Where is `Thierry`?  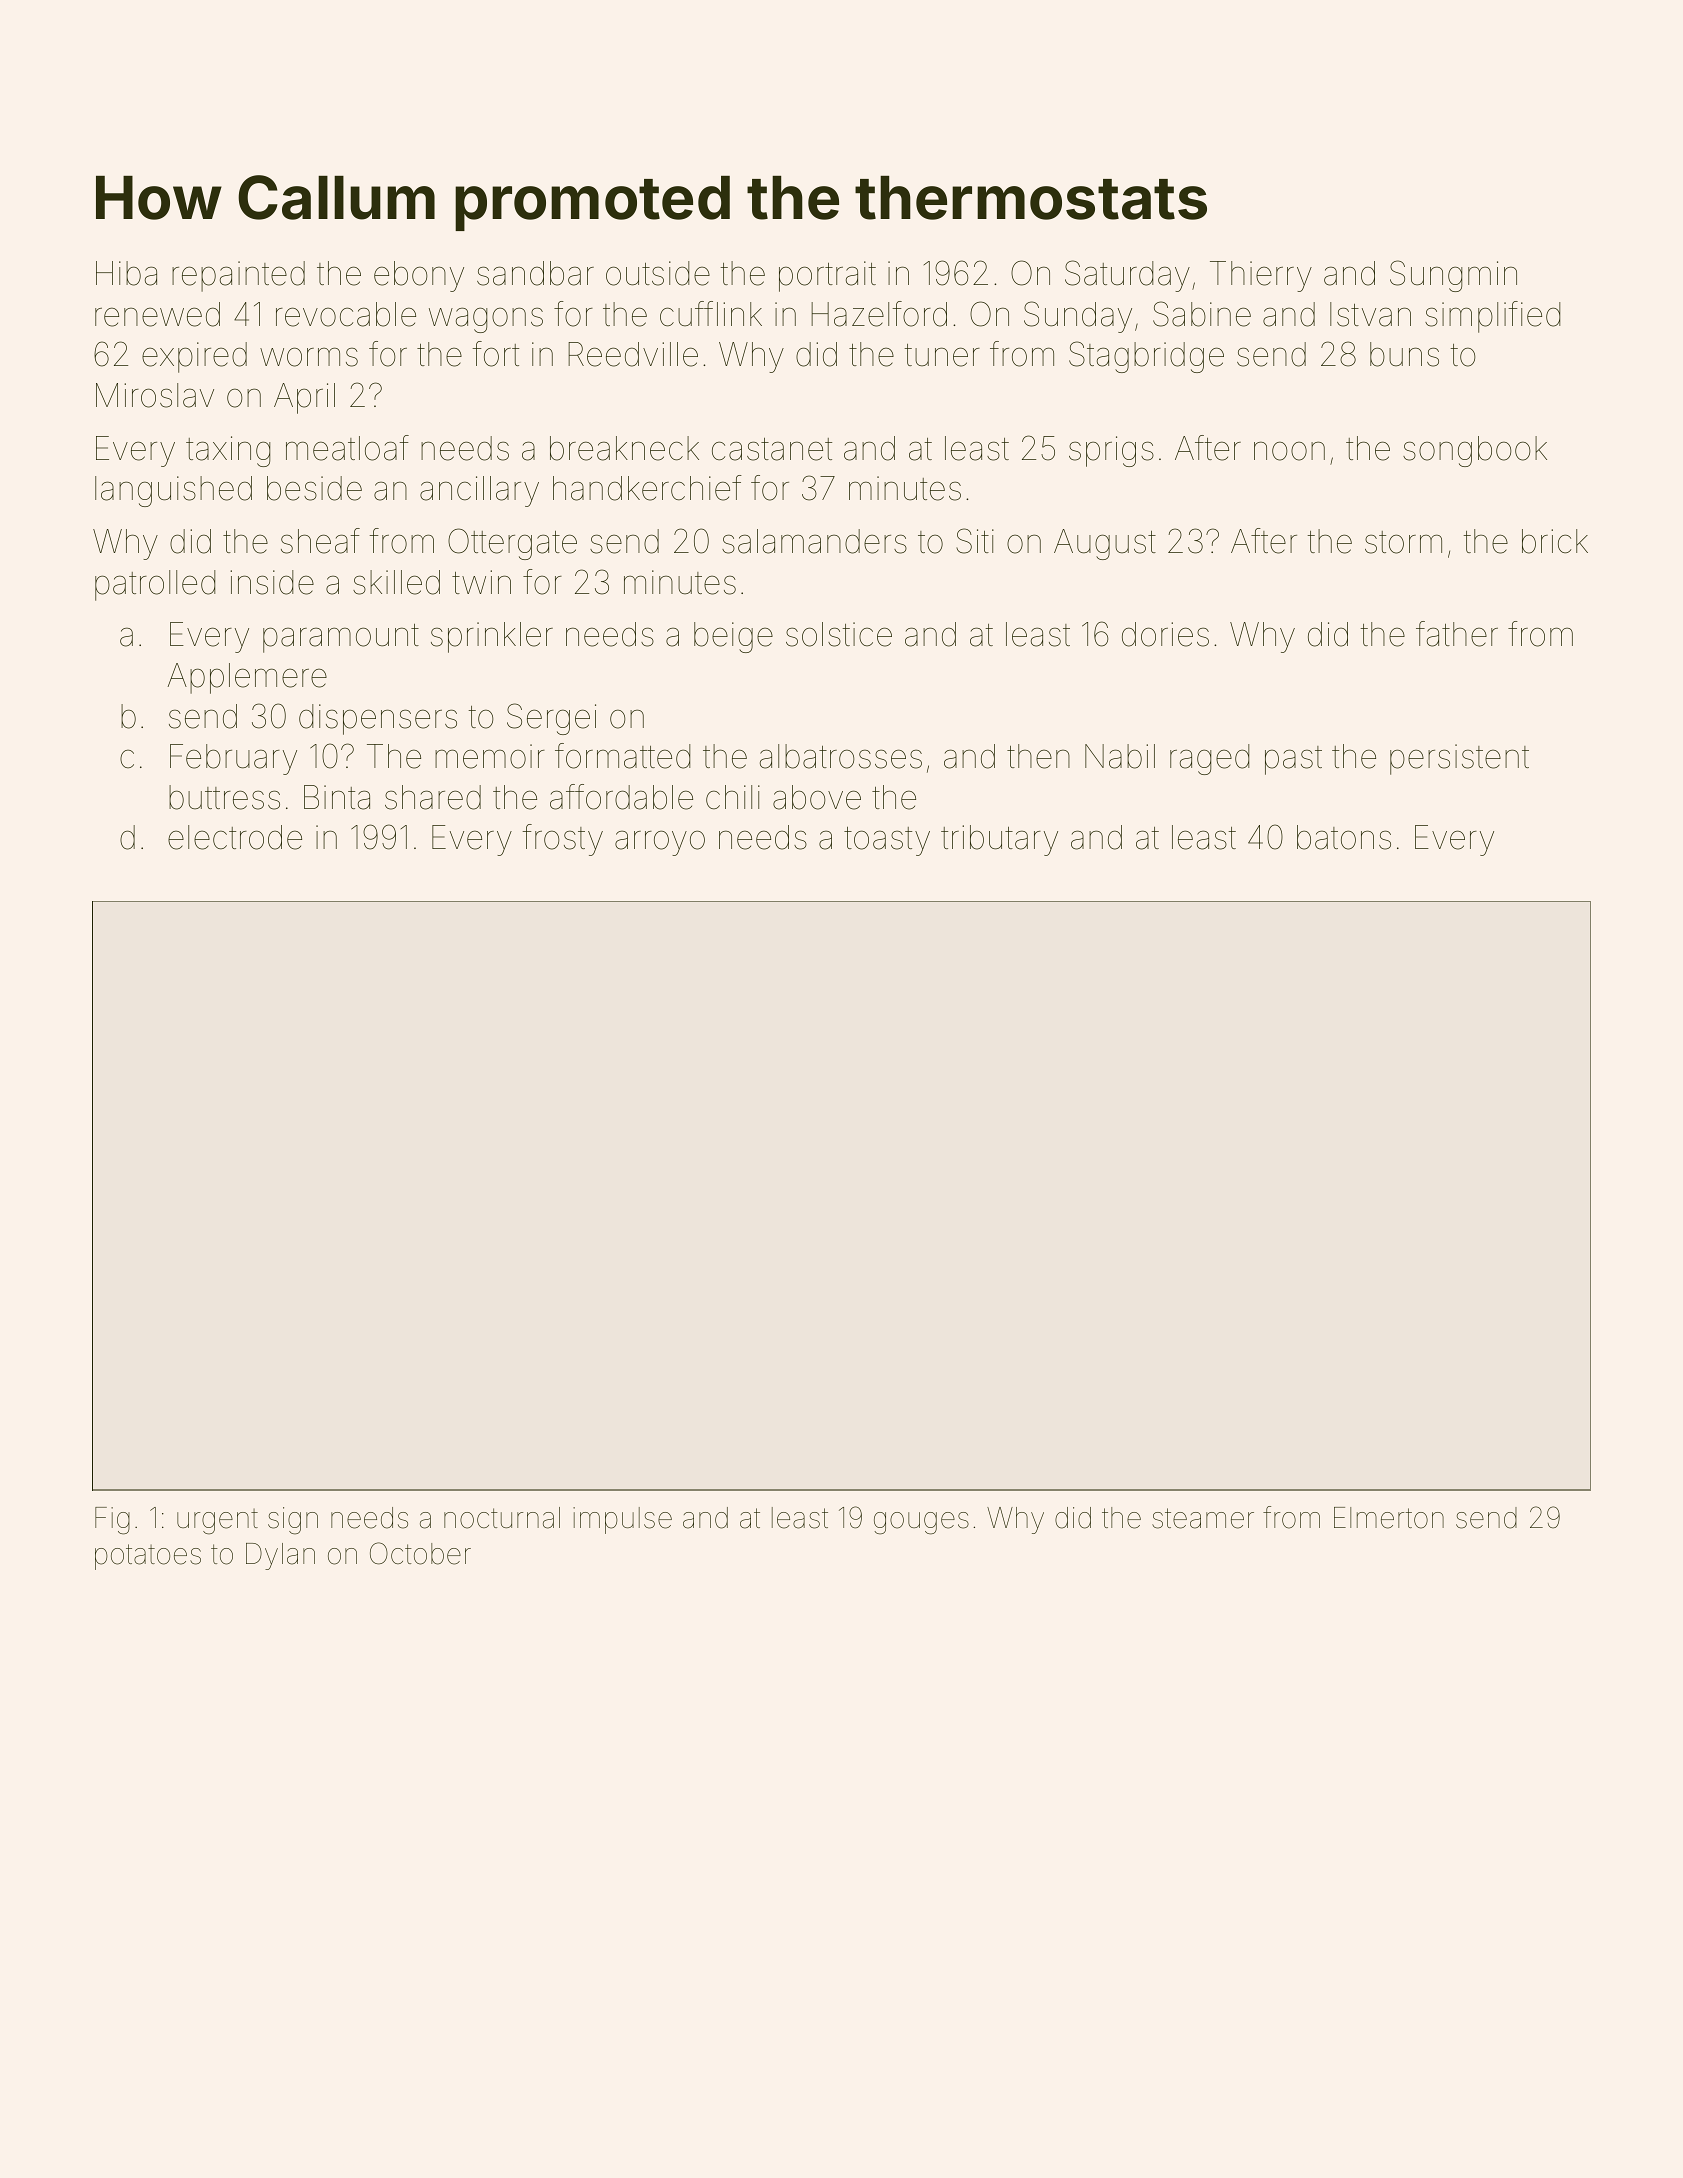 Thierry is located at coordinates (1261, 276).
